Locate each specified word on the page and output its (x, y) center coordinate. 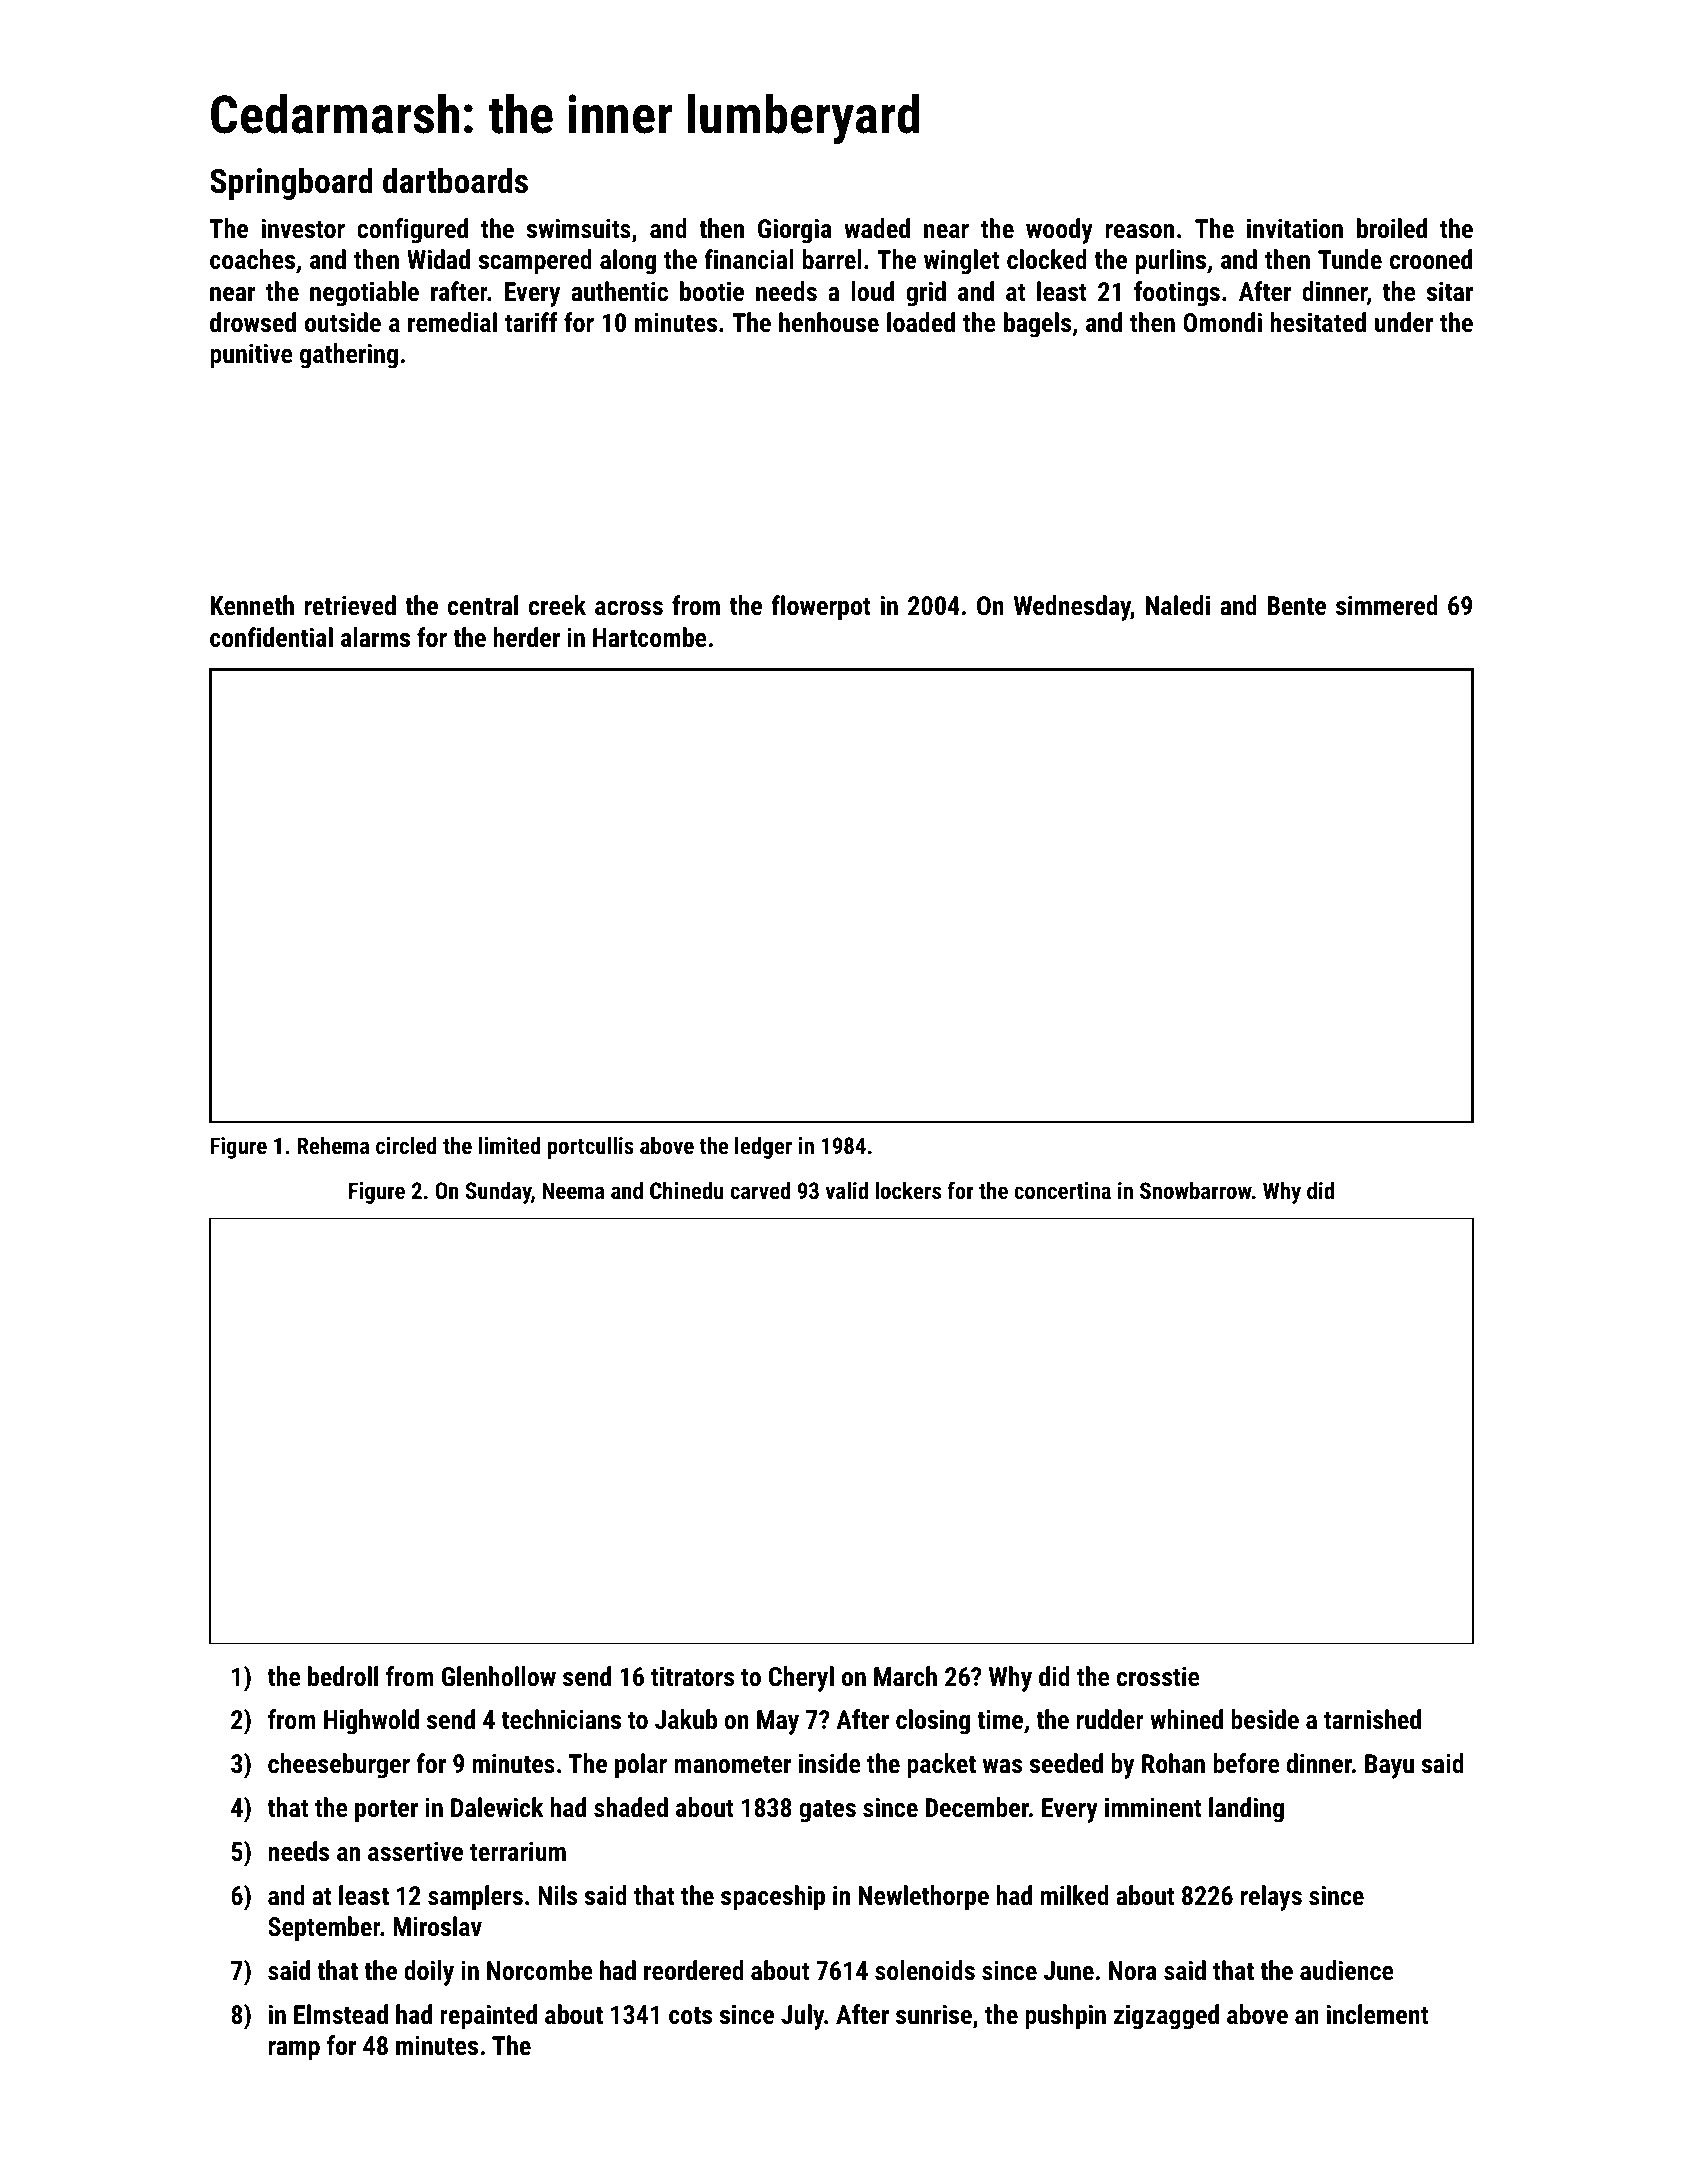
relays (1271, 1898)
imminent (1153, 1807)
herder (526, 637)
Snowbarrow (1196, 1190)
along (628, 262)
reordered (694, 1970)
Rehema (333, 1145)
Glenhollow (499, 1676)
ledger (763, 1147)
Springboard (291, 183)
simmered (1387, 605)
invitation (1295, 228)
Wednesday (1072, 608)
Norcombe (540, 1970)
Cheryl (801, 1679)
